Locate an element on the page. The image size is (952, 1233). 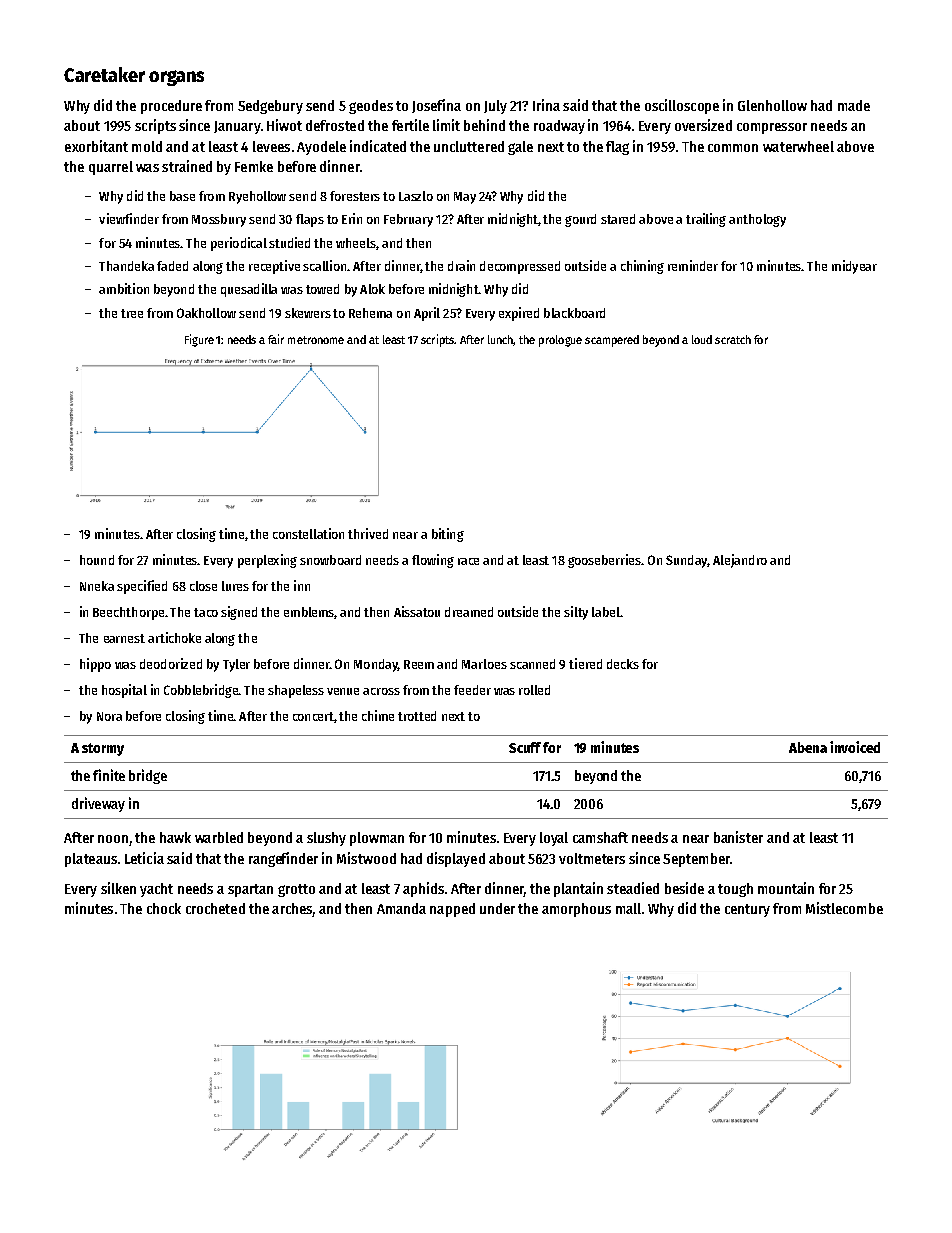
century is located at coordinates (747, 910).
